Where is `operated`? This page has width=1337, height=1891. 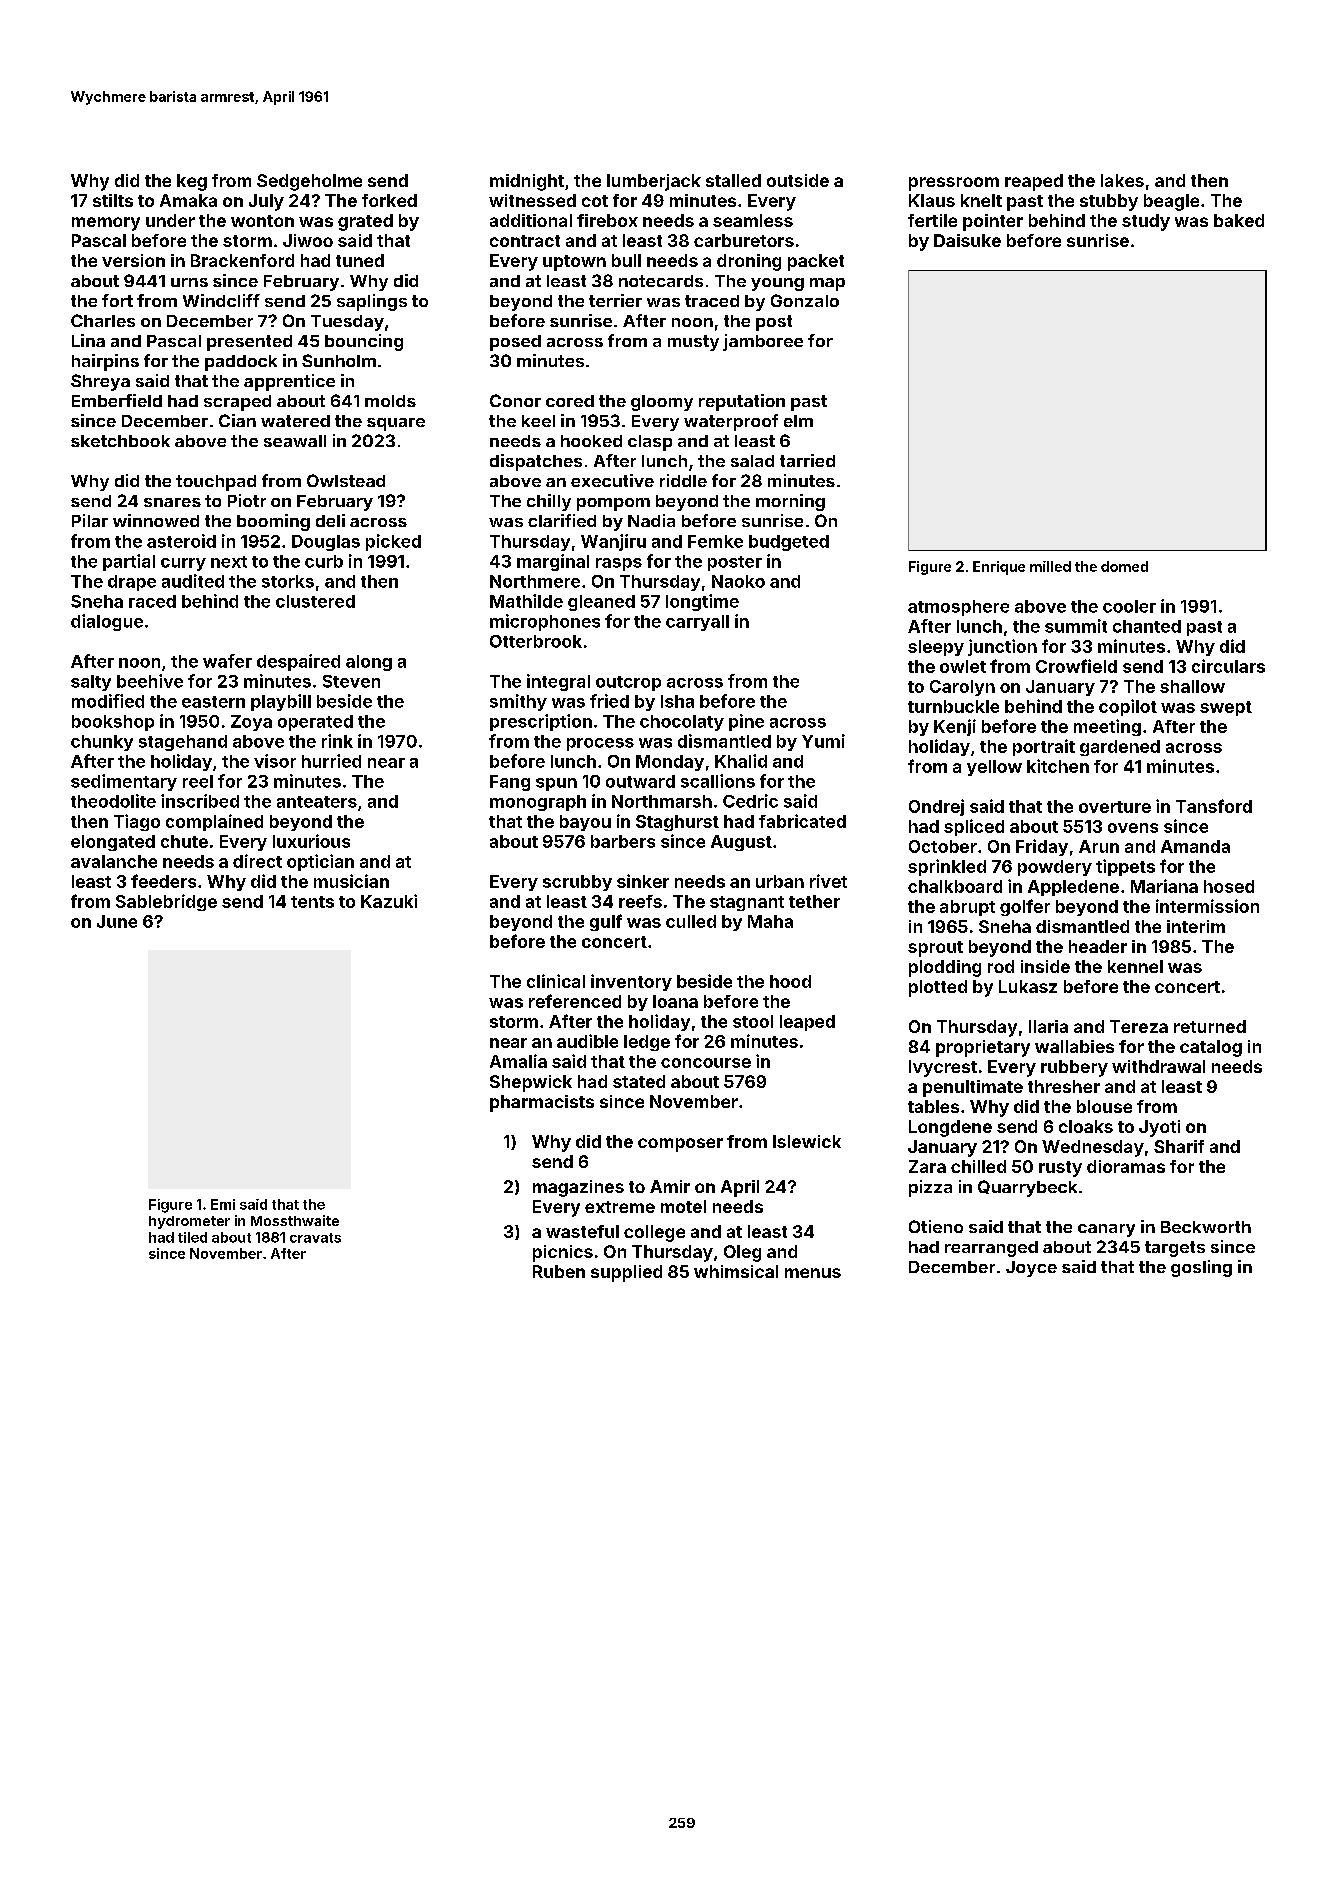
operated is located at coordinates (315, 723).
